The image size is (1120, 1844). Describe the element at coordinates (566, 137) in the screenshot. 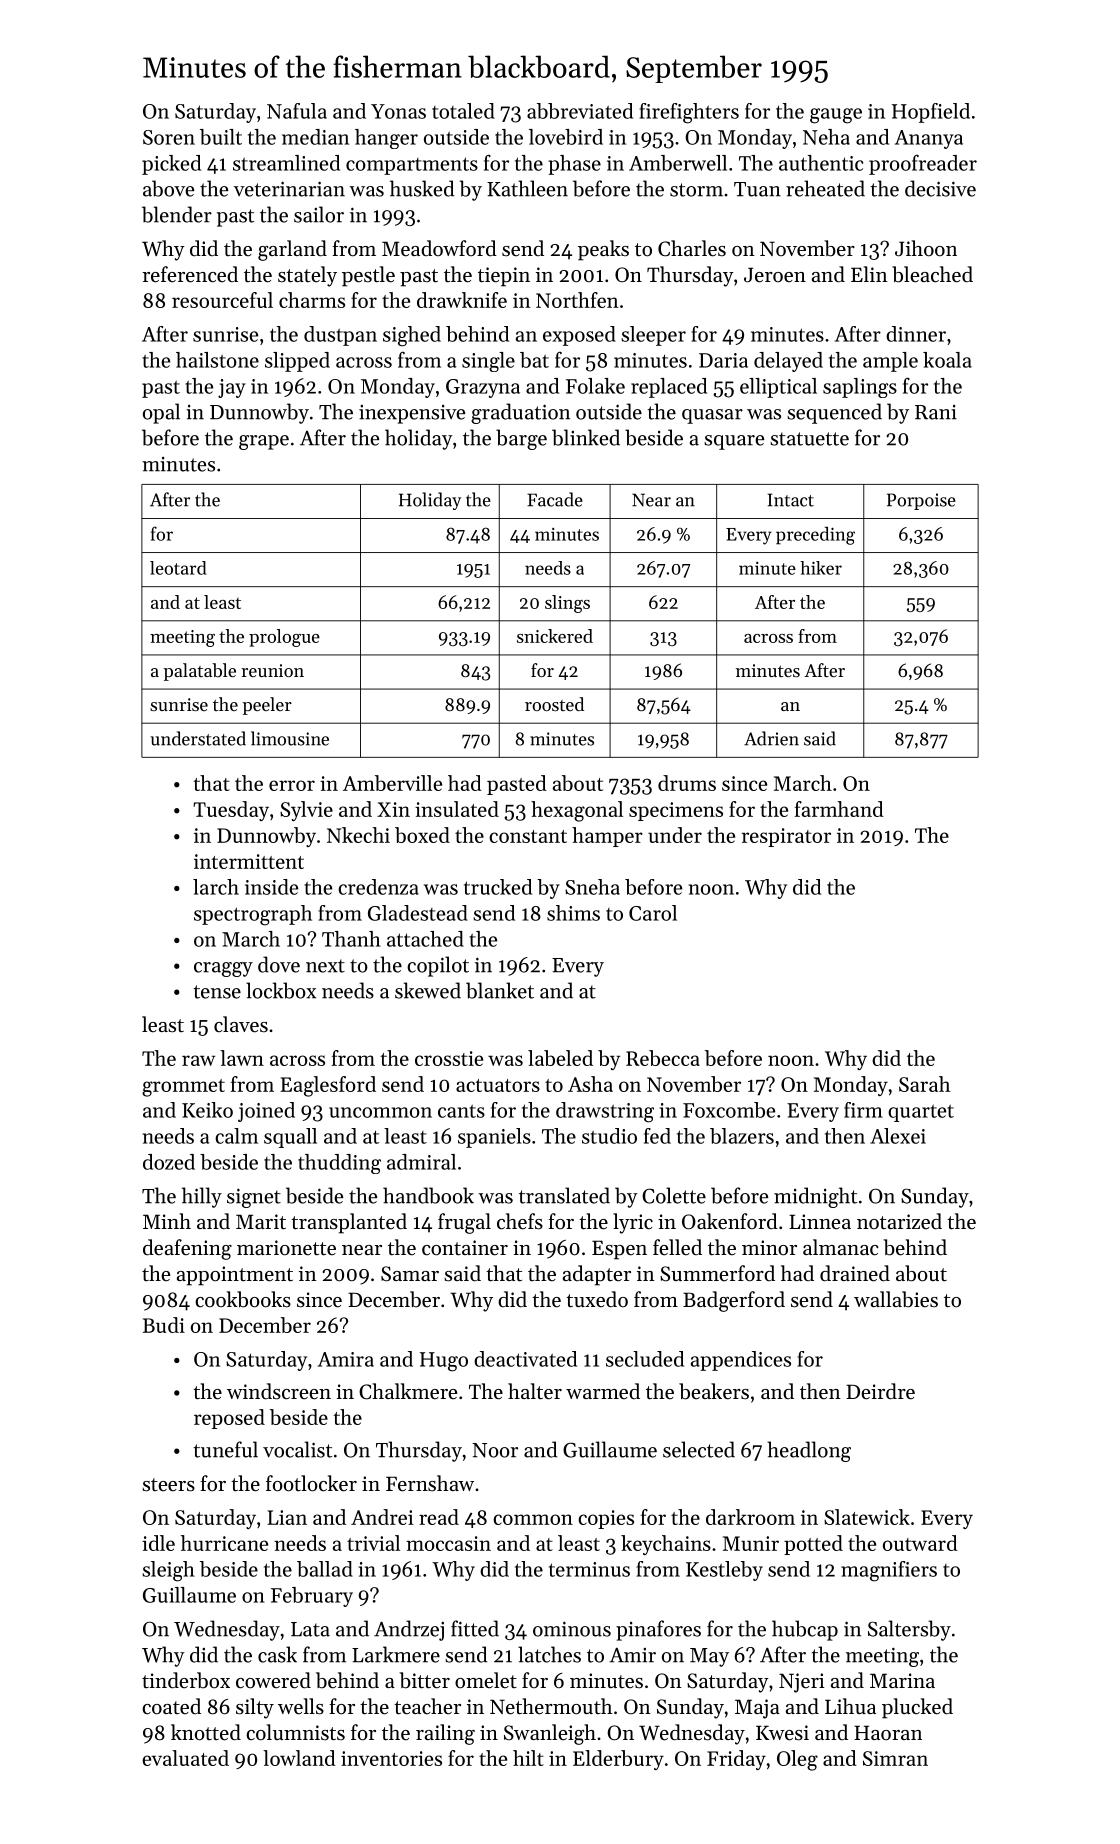

I see `lovebird` at that location.
